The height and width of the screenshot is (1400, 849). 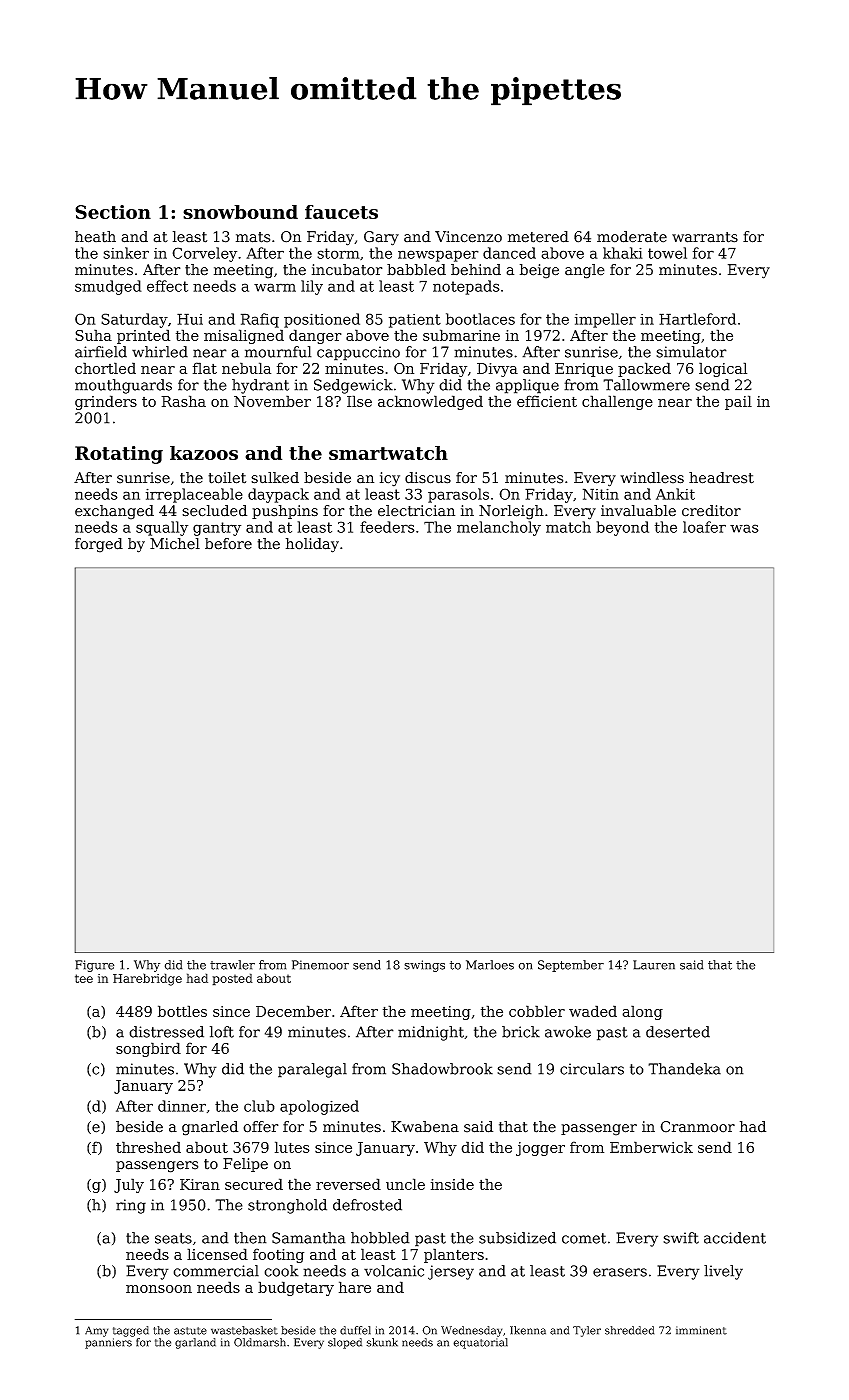 I want to click on swings, so click(x=424, y=966).
